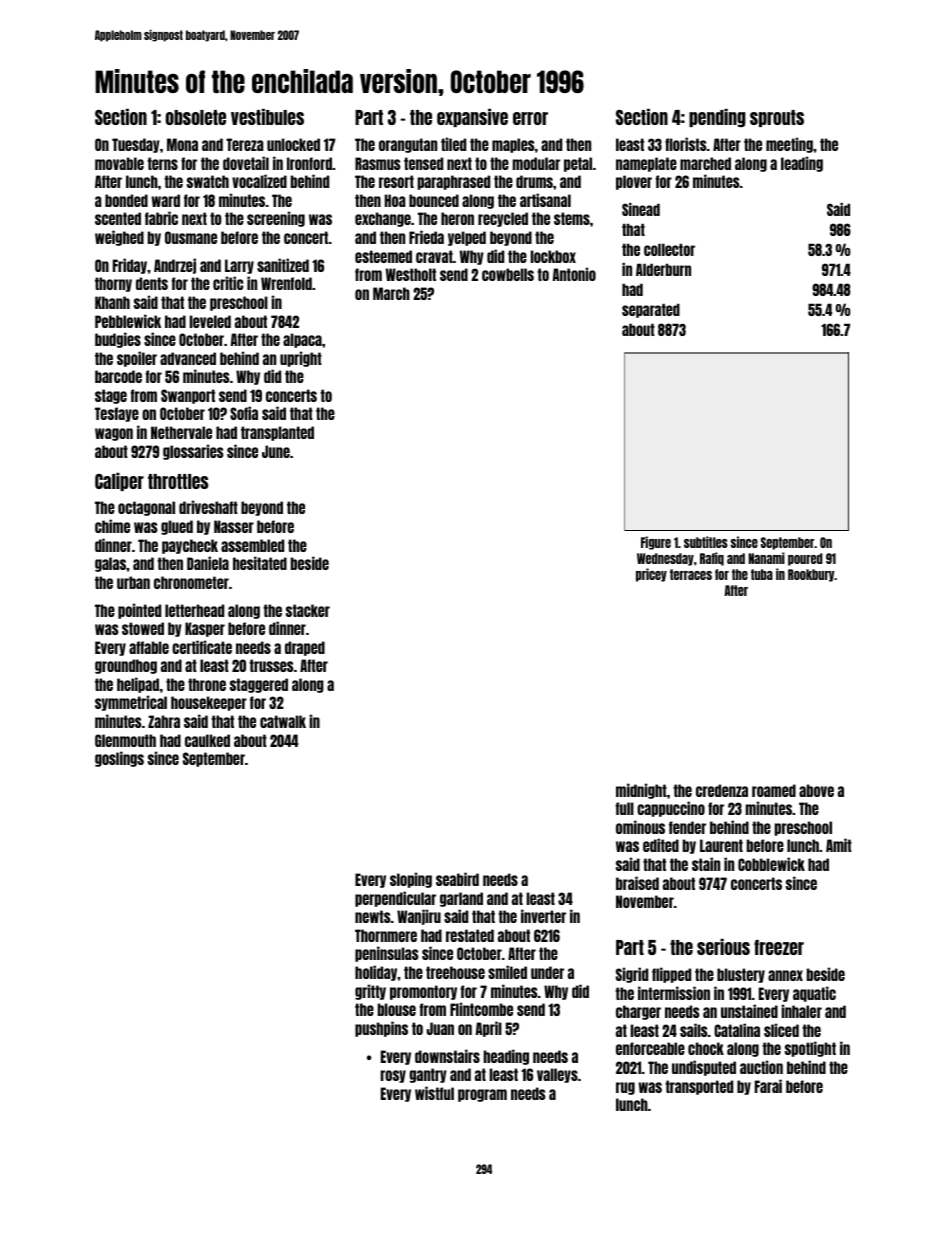  Describe the element at coordinates (393, 1076) in the screenshot. I see `rosy` at that location.
